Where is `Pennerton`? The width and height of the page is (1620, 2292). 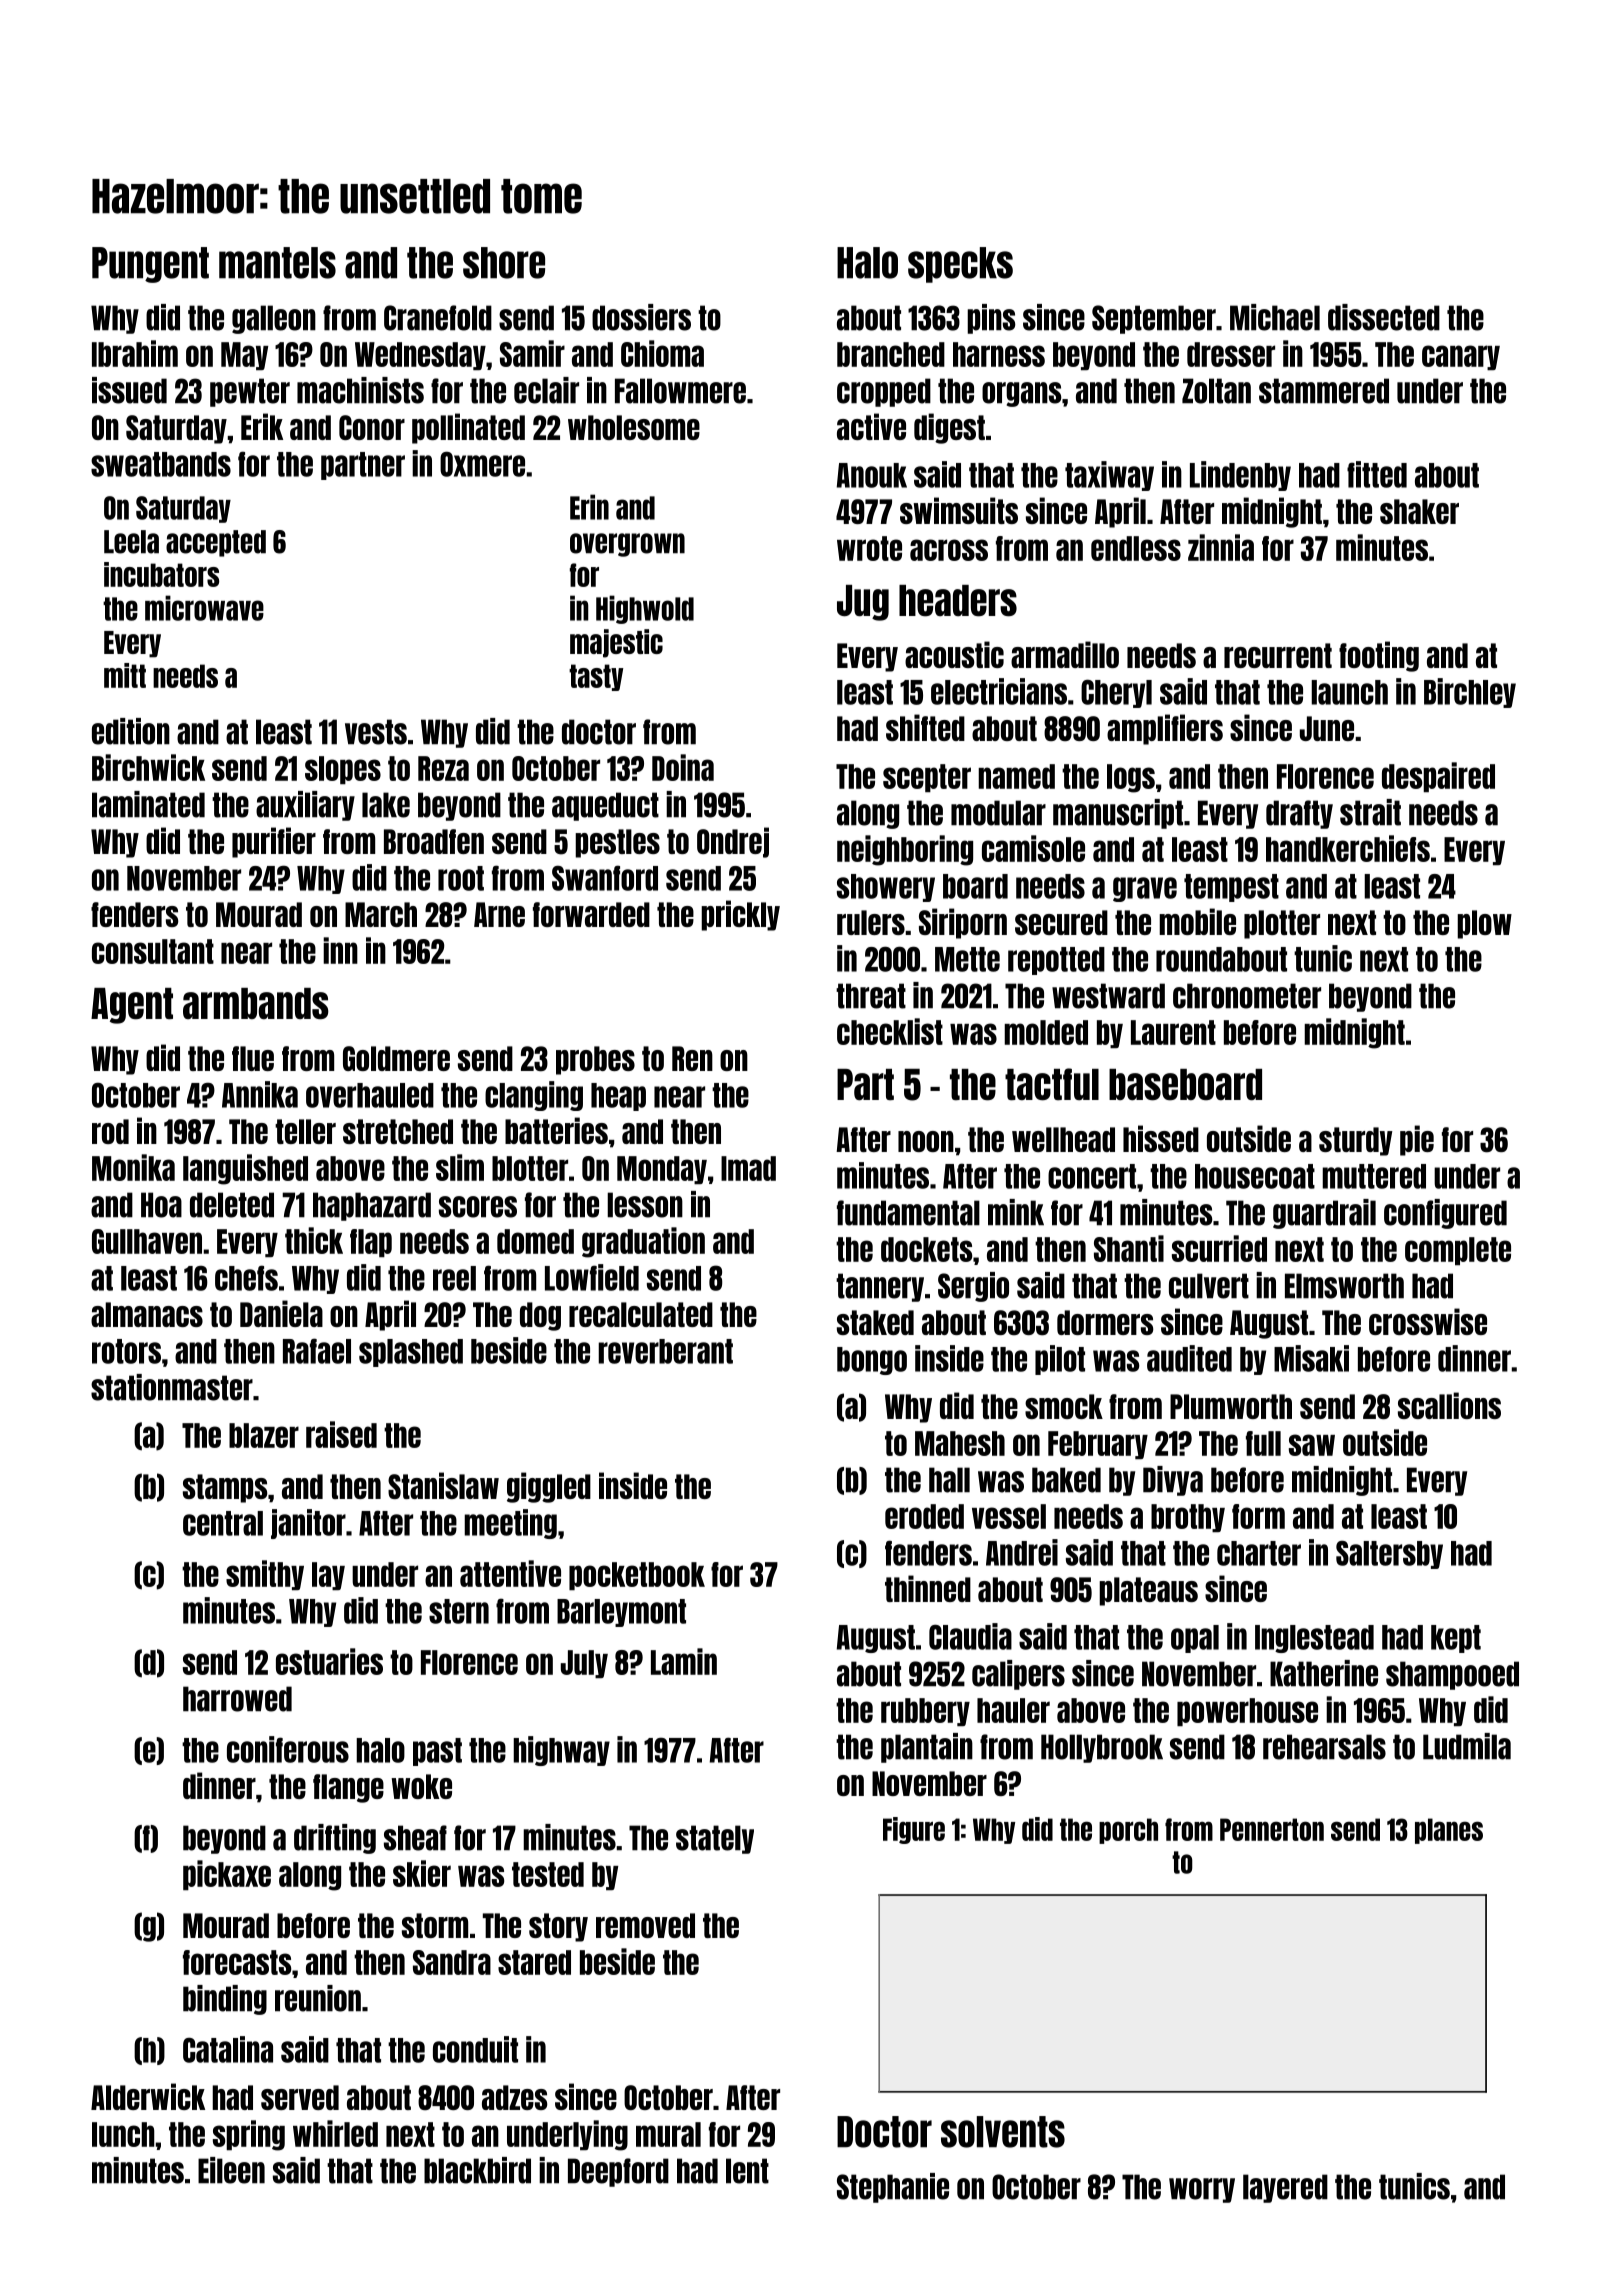 Pennerton is located at coordinates (1272, 1829).
